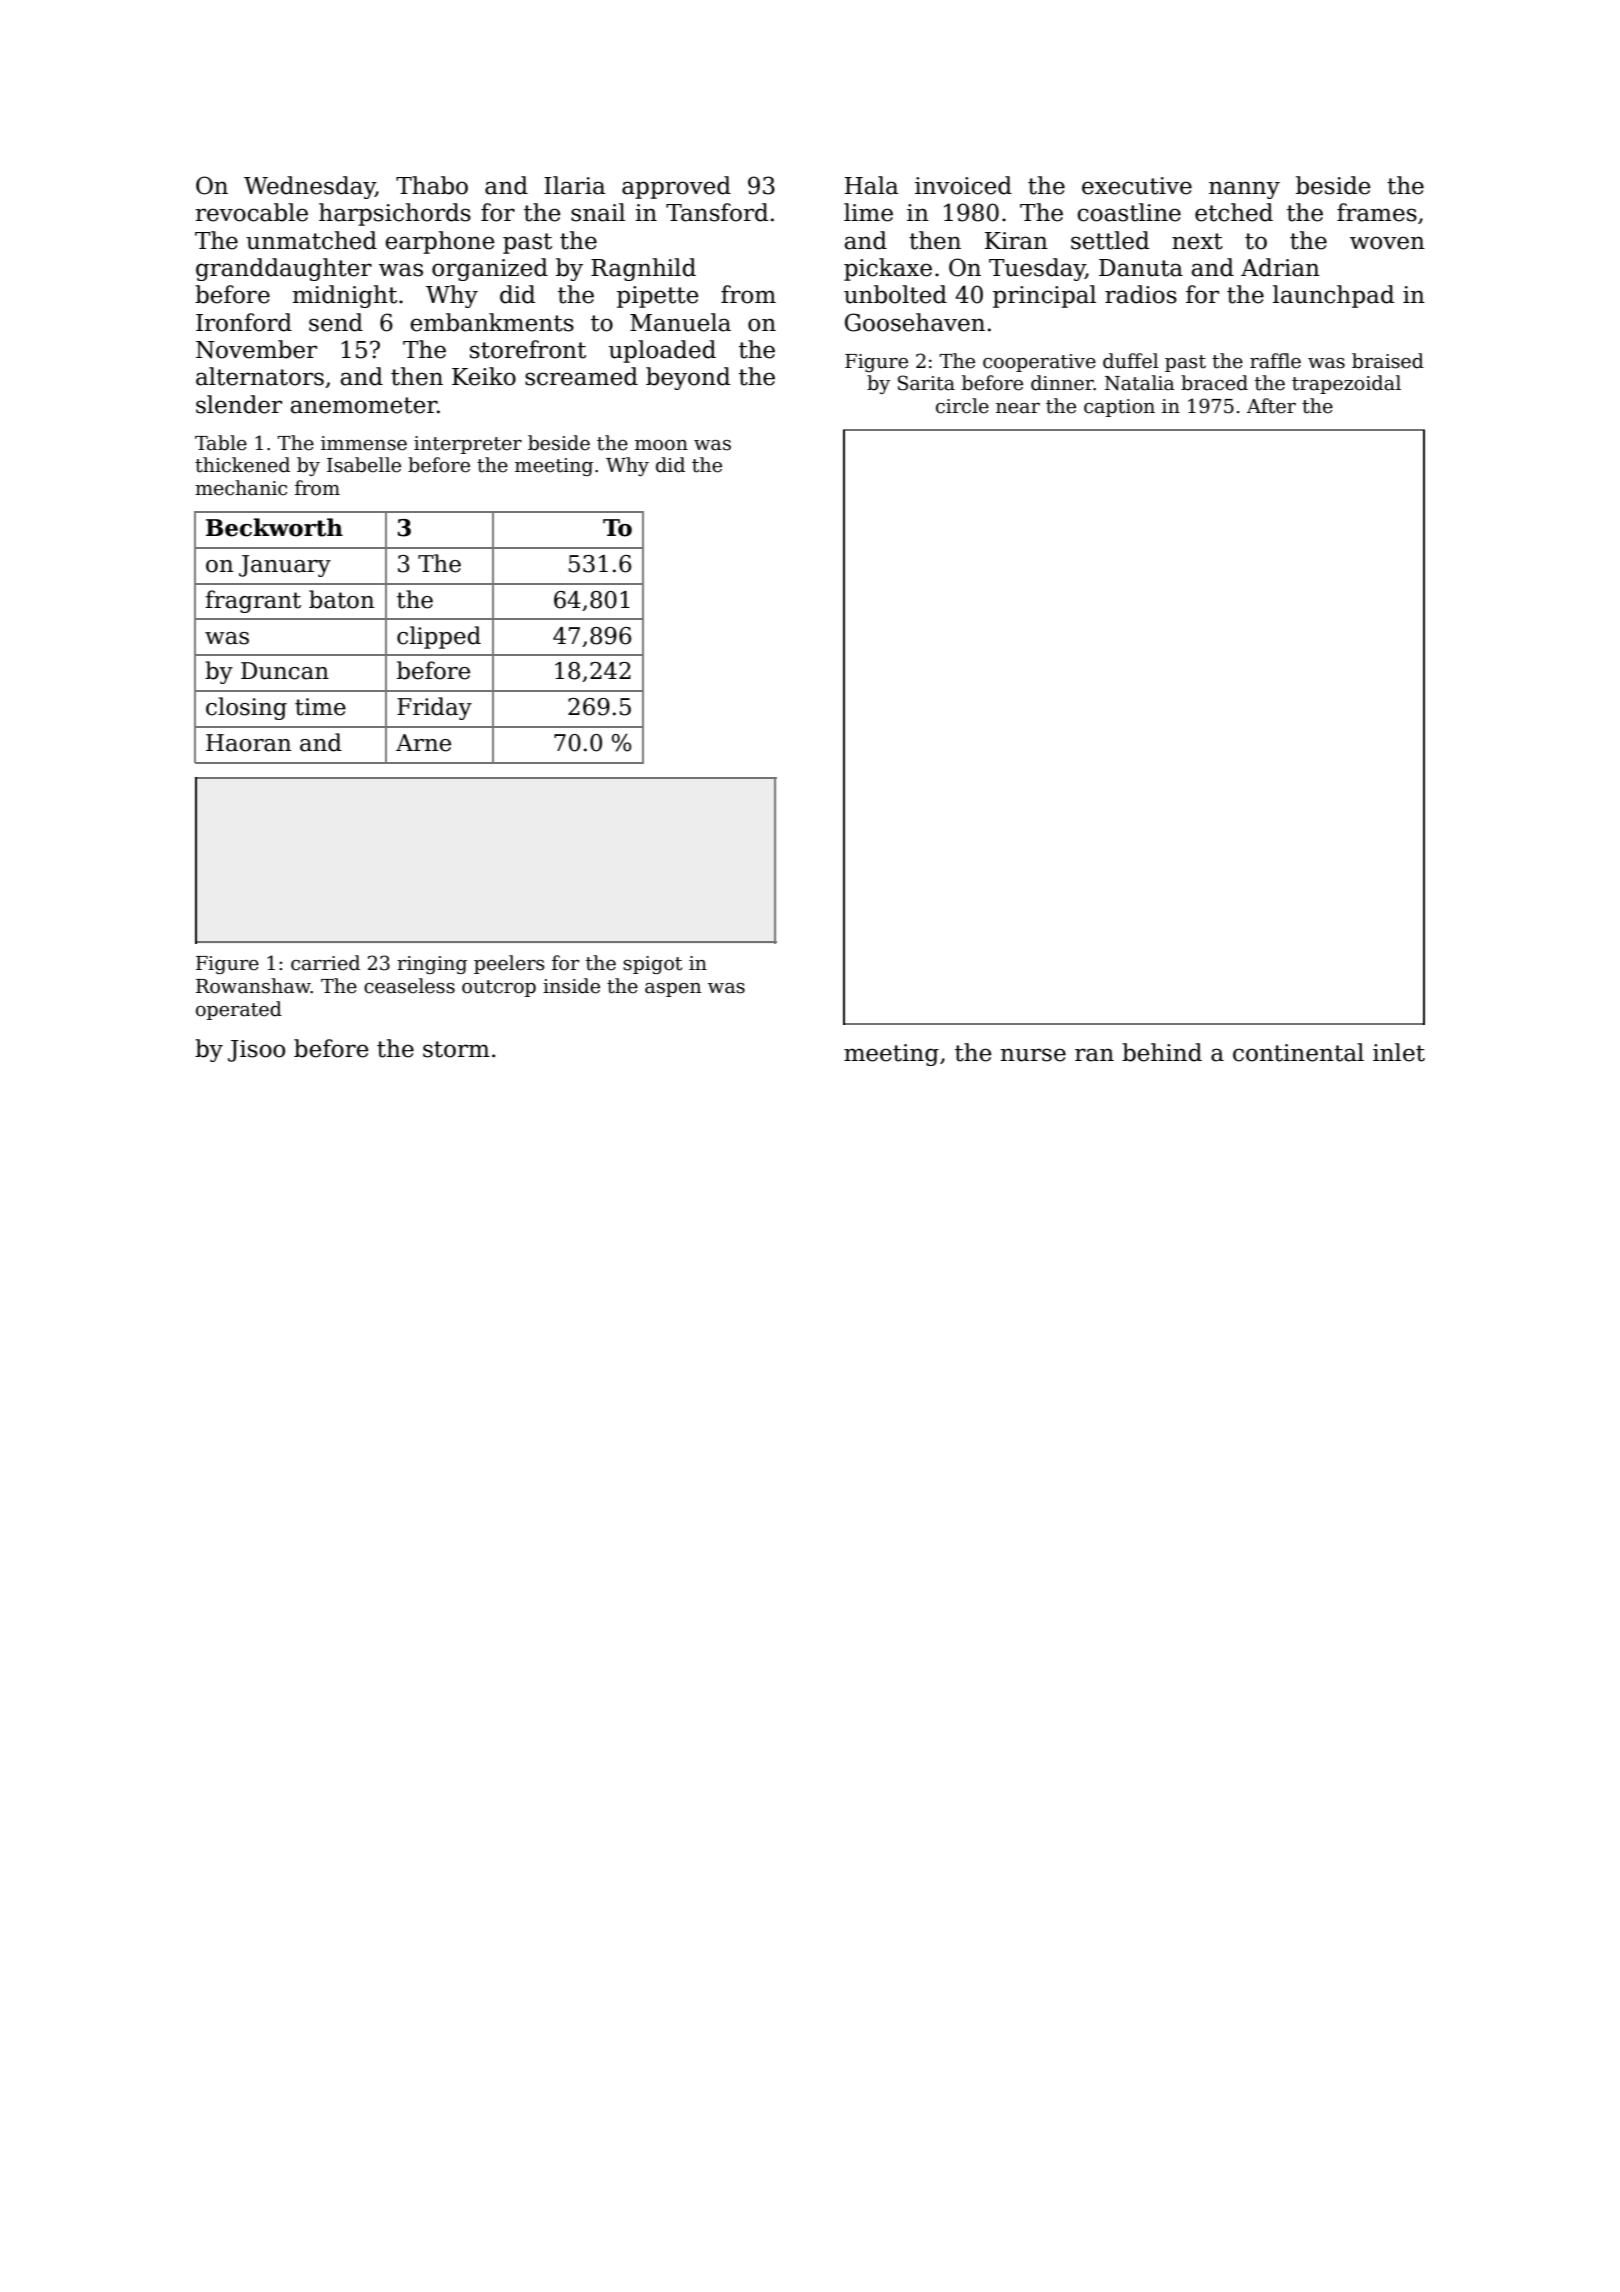  What do you see at coordinates (1137, 186) in the page?
I see `executive` at bounding box center [1137, 186].
